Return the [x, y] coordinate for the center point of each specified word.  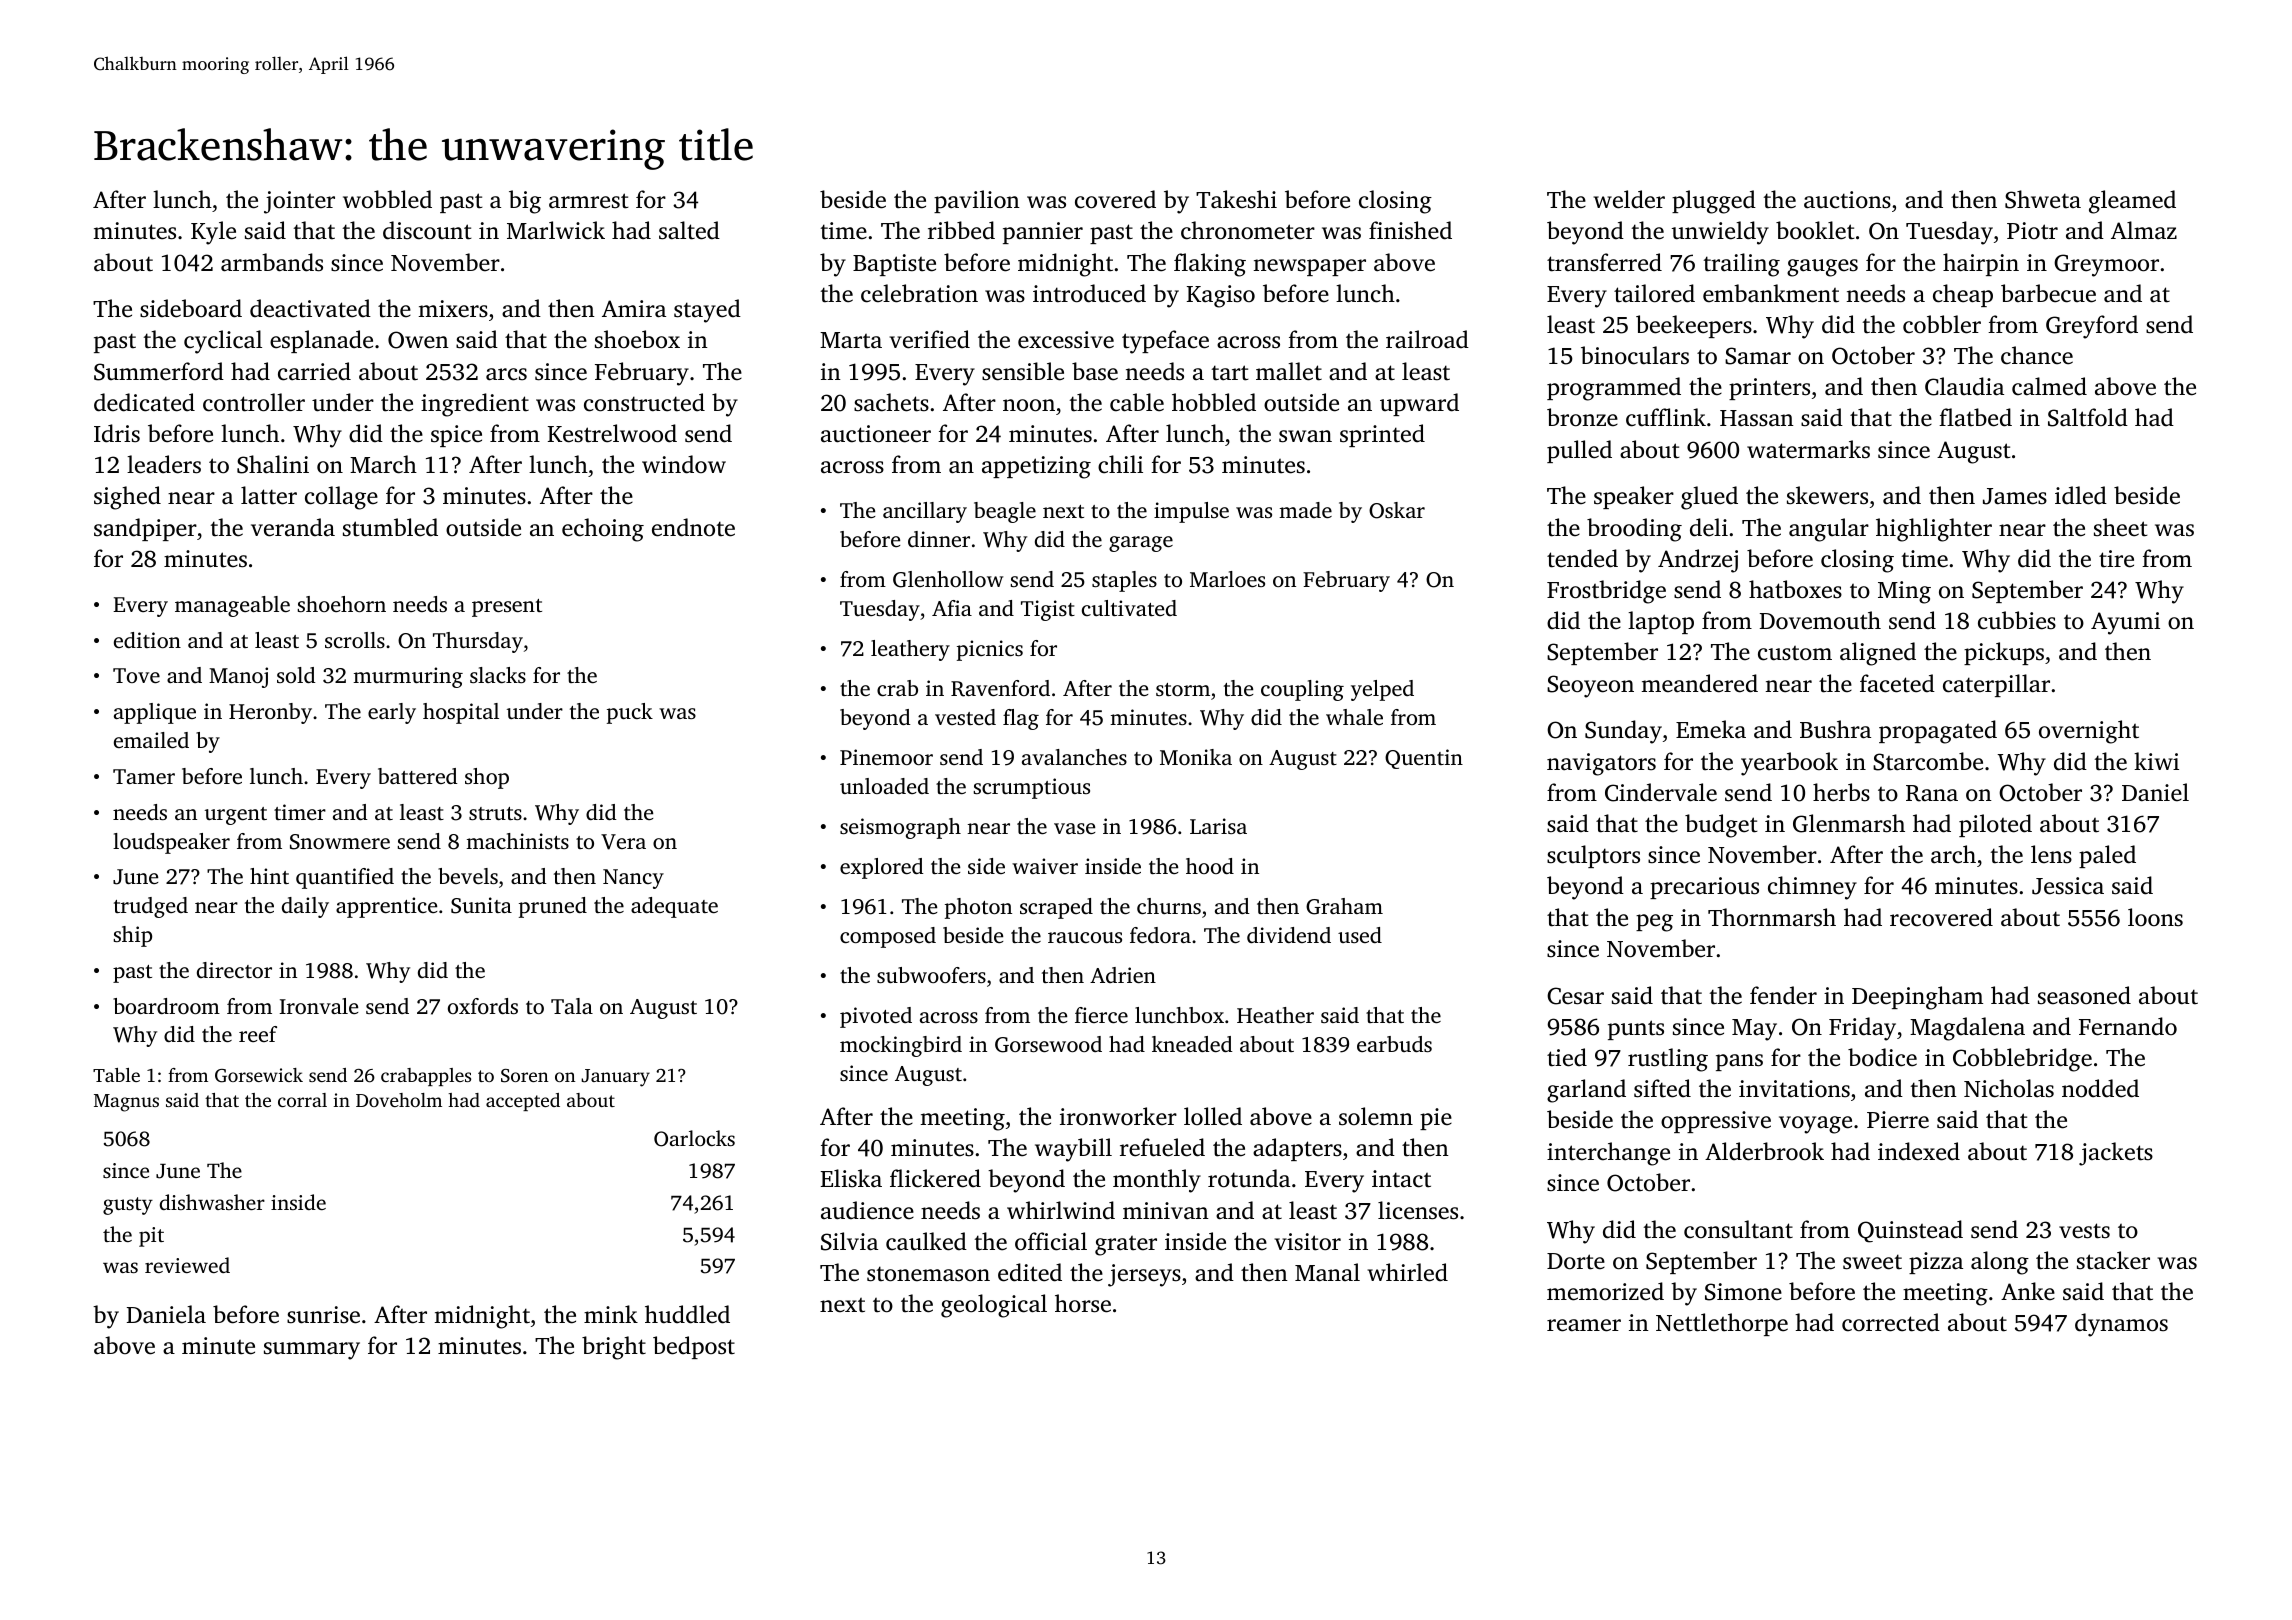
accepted [523, 1102]
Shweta [2043, 199]
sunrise [323, 1315]
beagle [1005, 512]
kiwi [2156, 761]
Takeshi [1236, 199]
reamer [1584, 1325]
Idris [117, 433]
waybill [1073, 1150]
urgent [236, 816]
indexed [1919, 1151]
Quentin [1424, 759]
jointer [299, 202]
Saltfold [2088, 417]
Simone [1743, 1292]
